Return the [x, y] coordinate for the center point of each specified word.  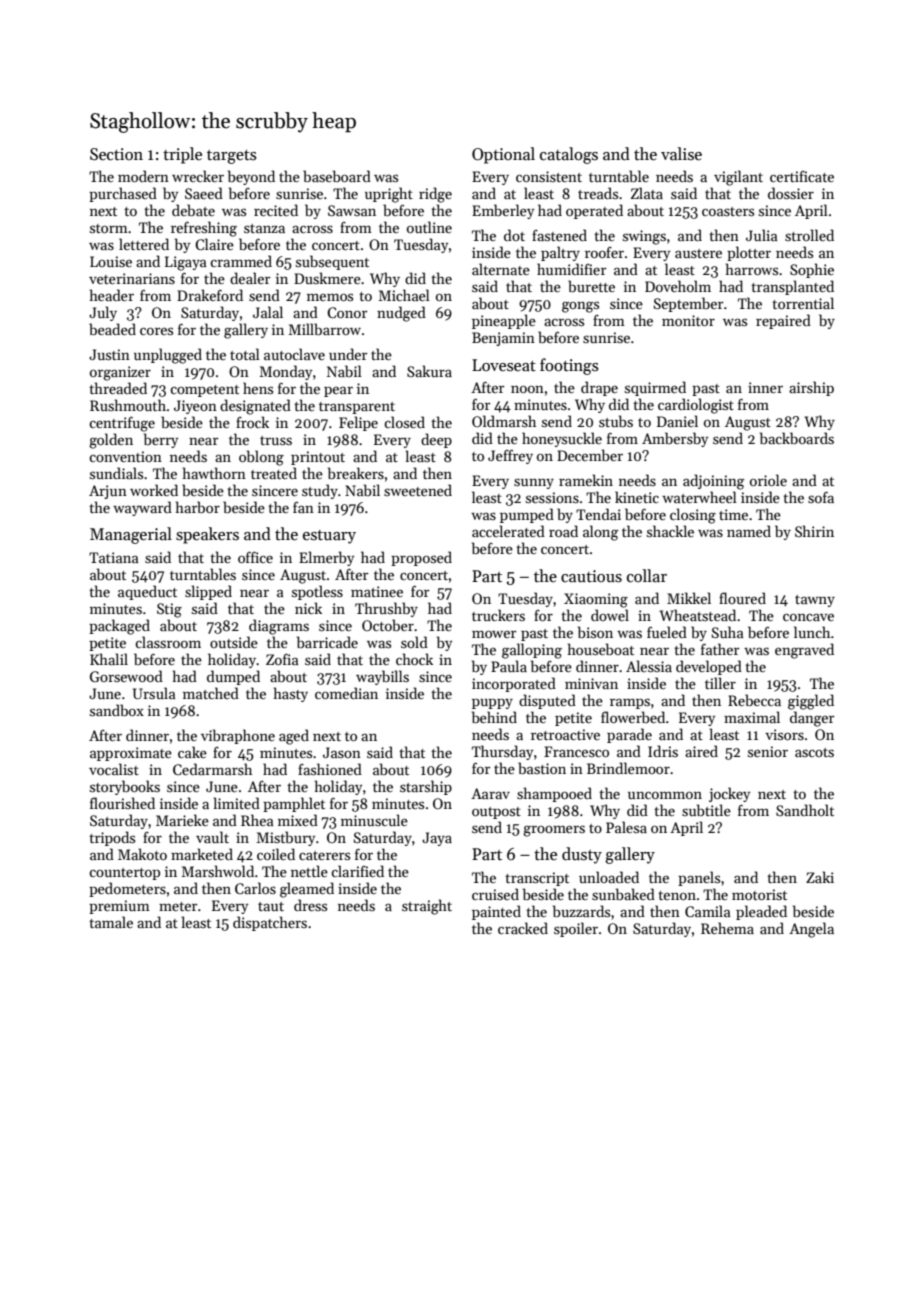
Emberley [503, 211]
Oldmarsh [504, 421]
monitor [688, 320]
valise [681, 154]
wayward [142, 508]
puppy [492, 704]
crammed [241, 261]
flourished [122, 803]
